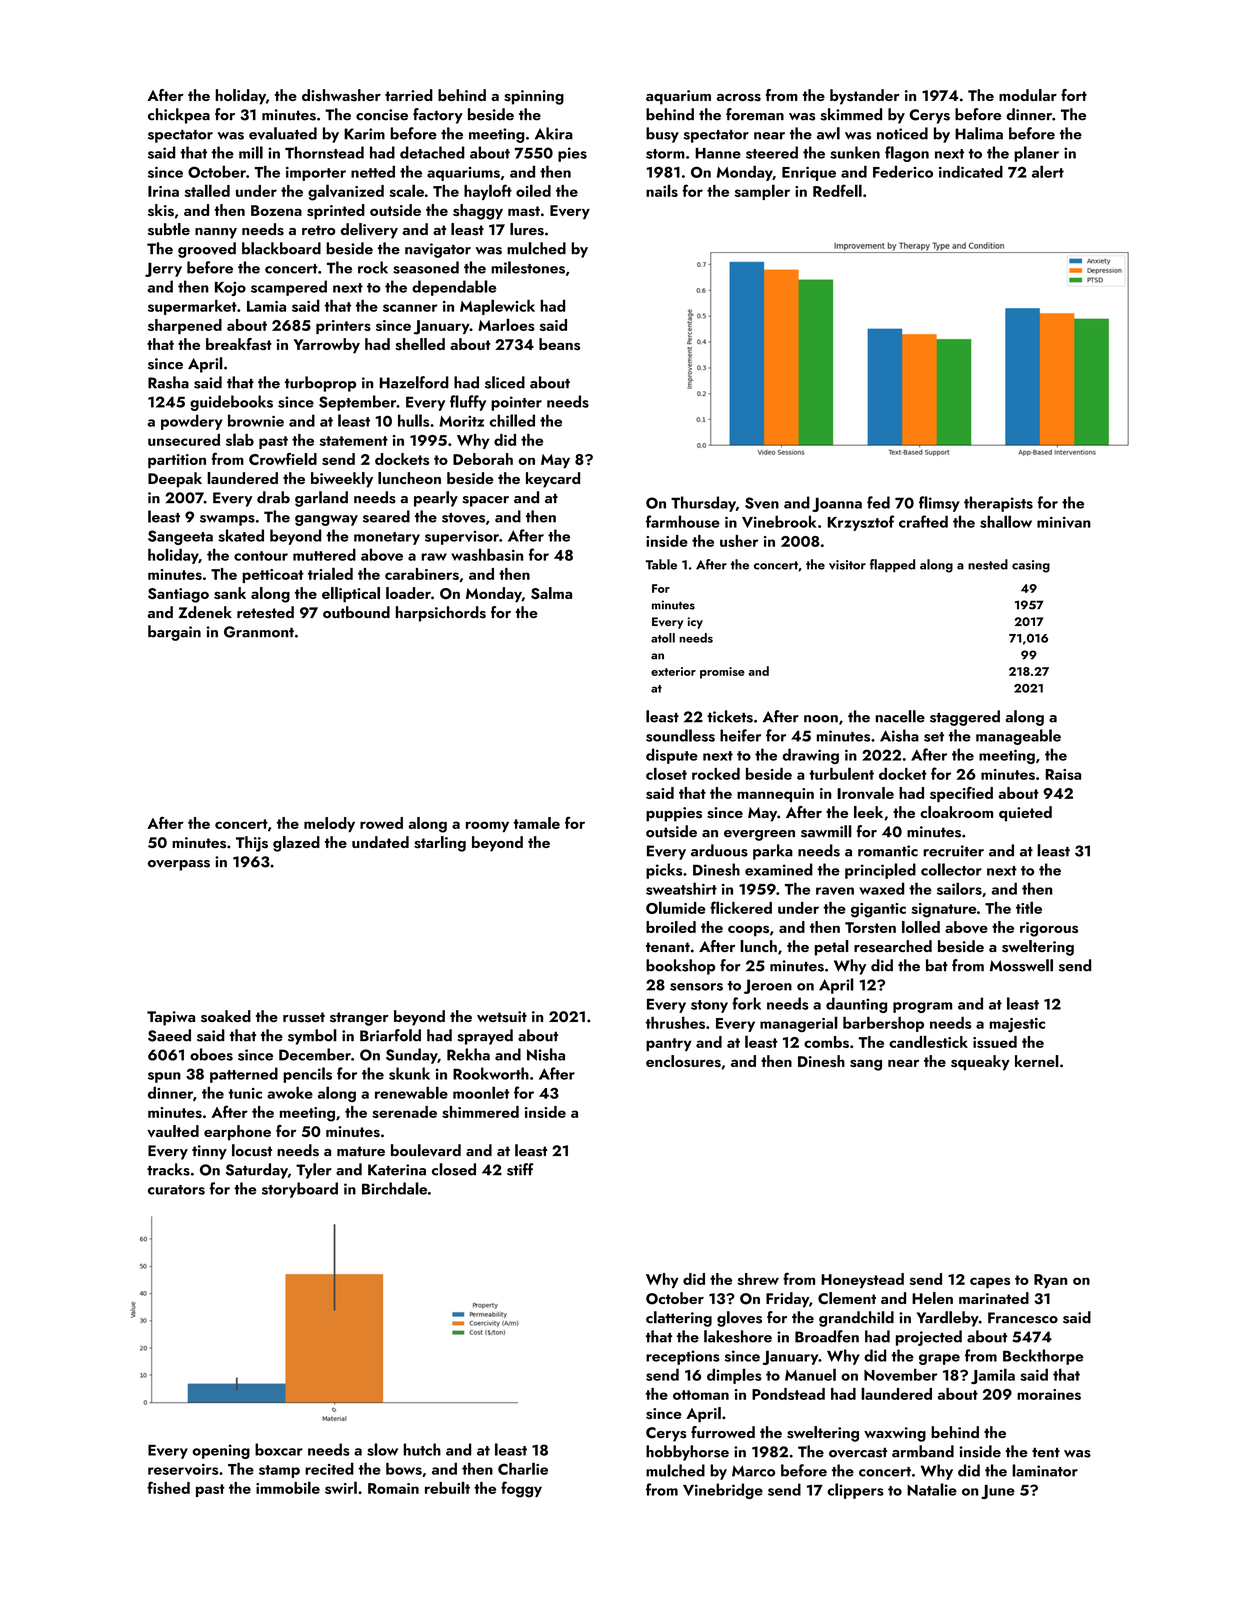 This image has height=1605, width=1240. I want to click on casing, so click(1031, 566).
